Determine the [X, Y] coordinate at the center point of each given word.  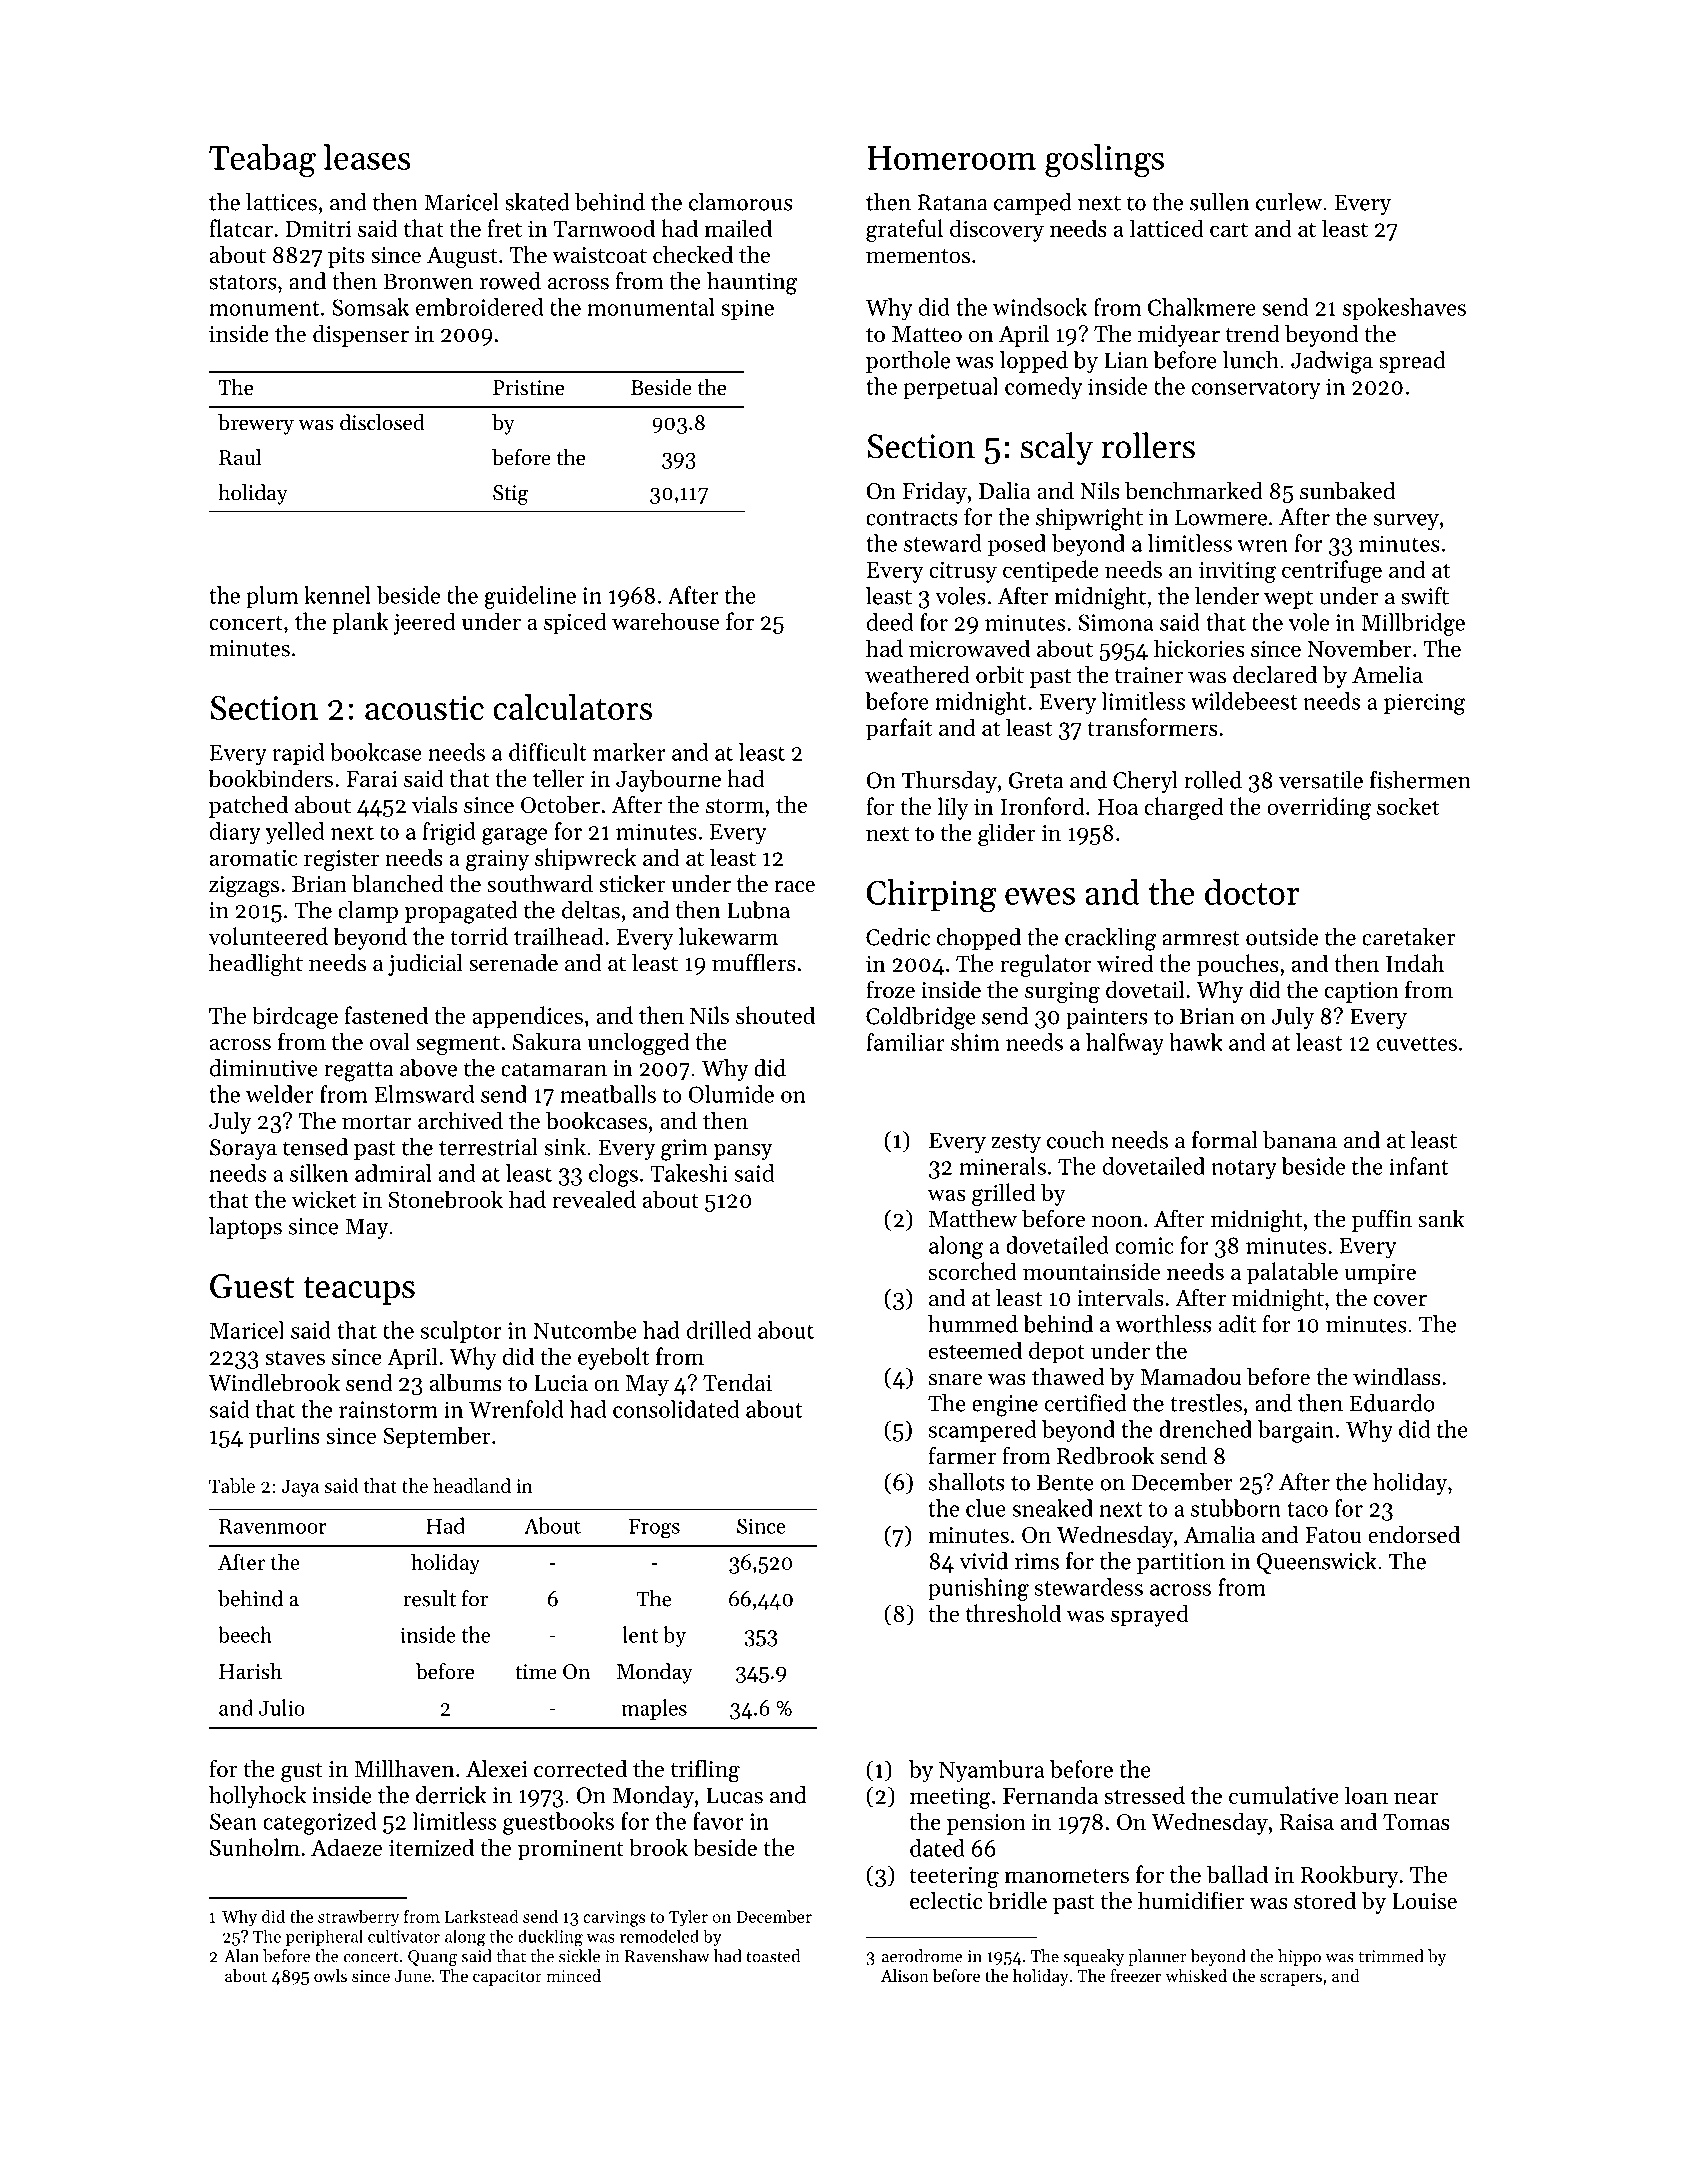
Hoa [1117, 807]
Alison [905, 1975]
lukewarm [728, 936]
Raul [240, 457]
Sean [233, 1821]
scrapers [1291, 1979]
